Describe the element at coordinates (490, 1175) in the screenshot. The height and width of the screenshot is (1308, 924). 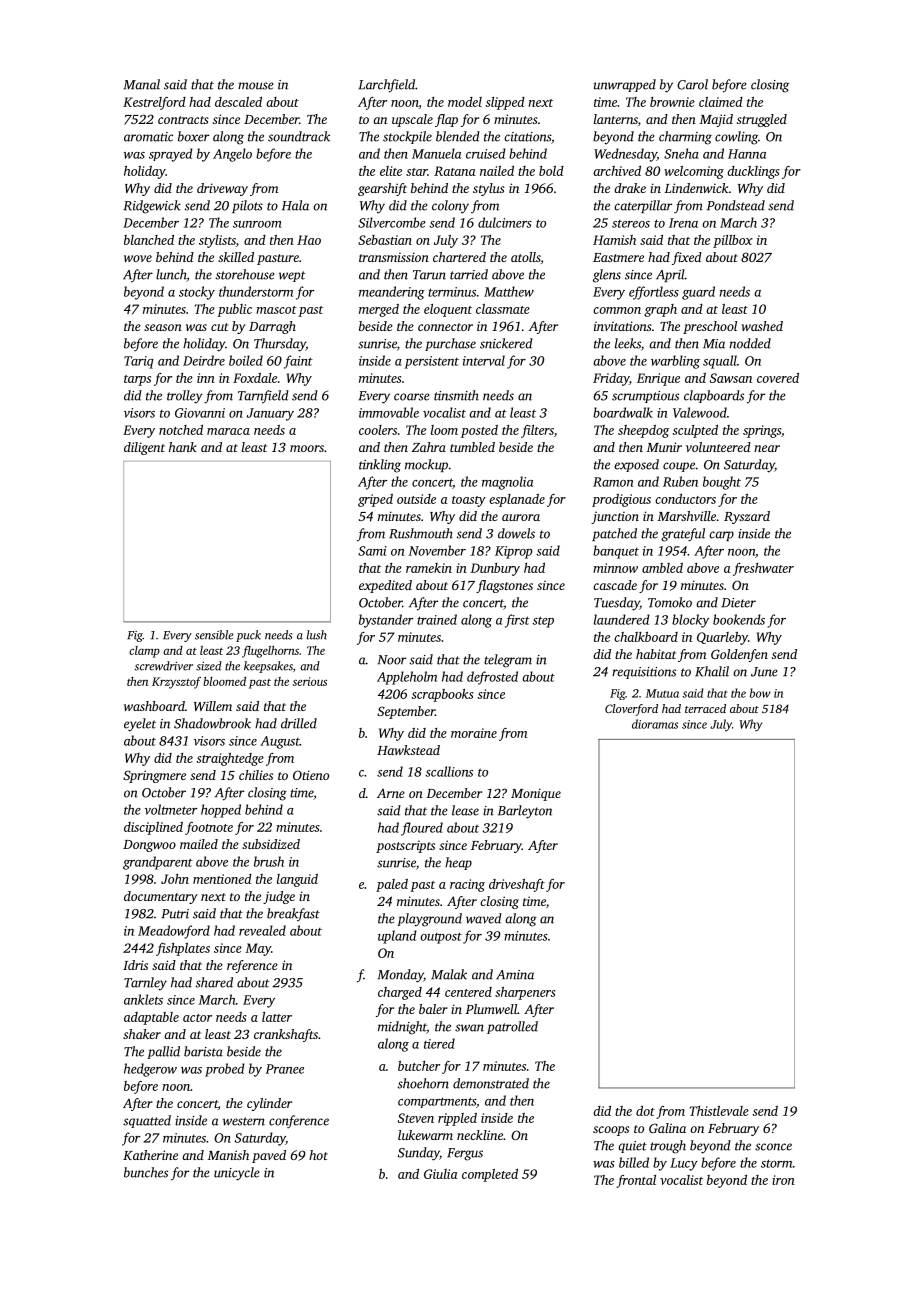
I see `completed` at that location.
